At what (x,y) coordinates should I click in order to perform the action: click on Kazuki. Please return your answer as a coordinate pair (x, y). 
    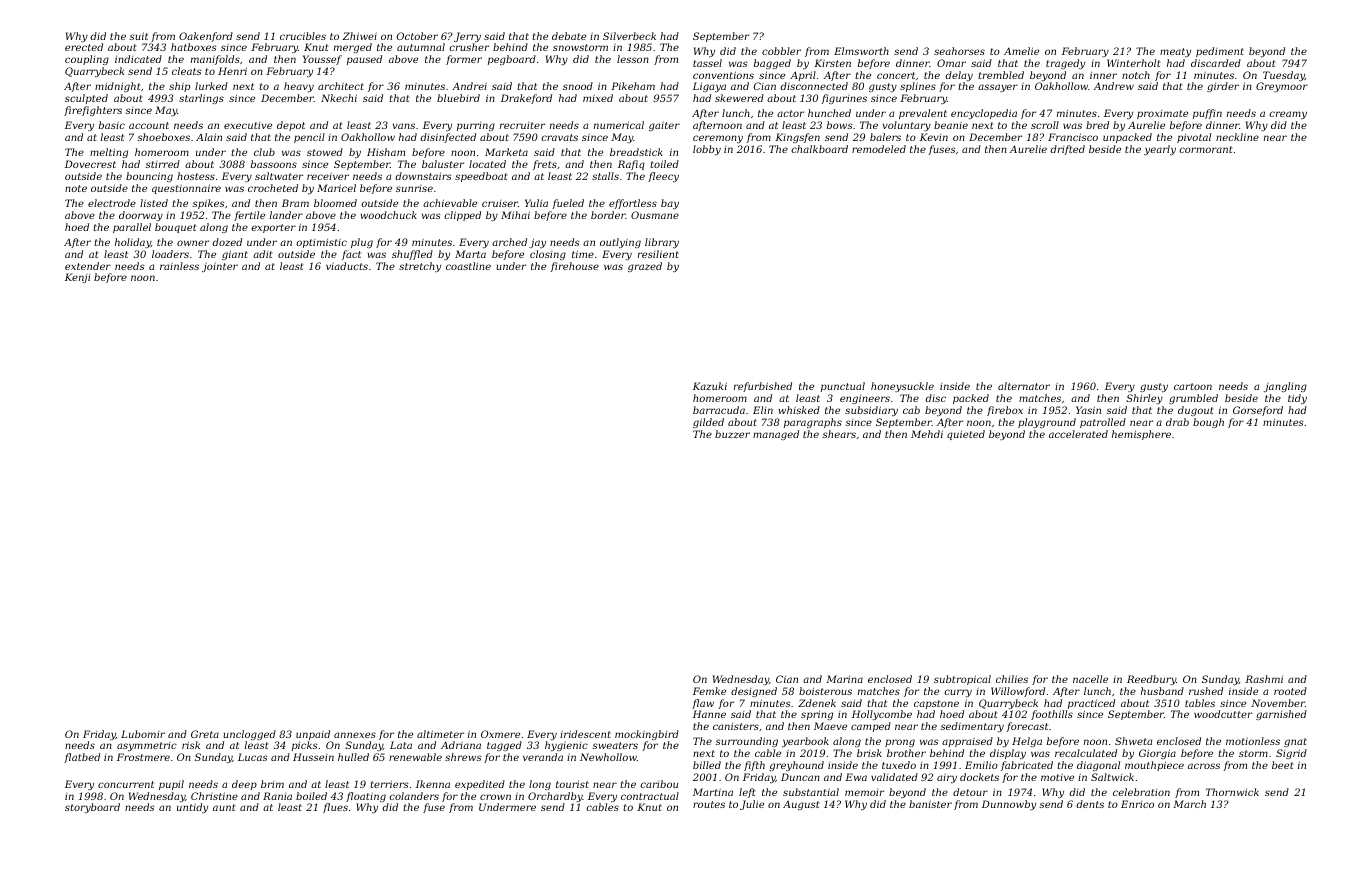
    Looking at the image, I should click on (710, 386).
